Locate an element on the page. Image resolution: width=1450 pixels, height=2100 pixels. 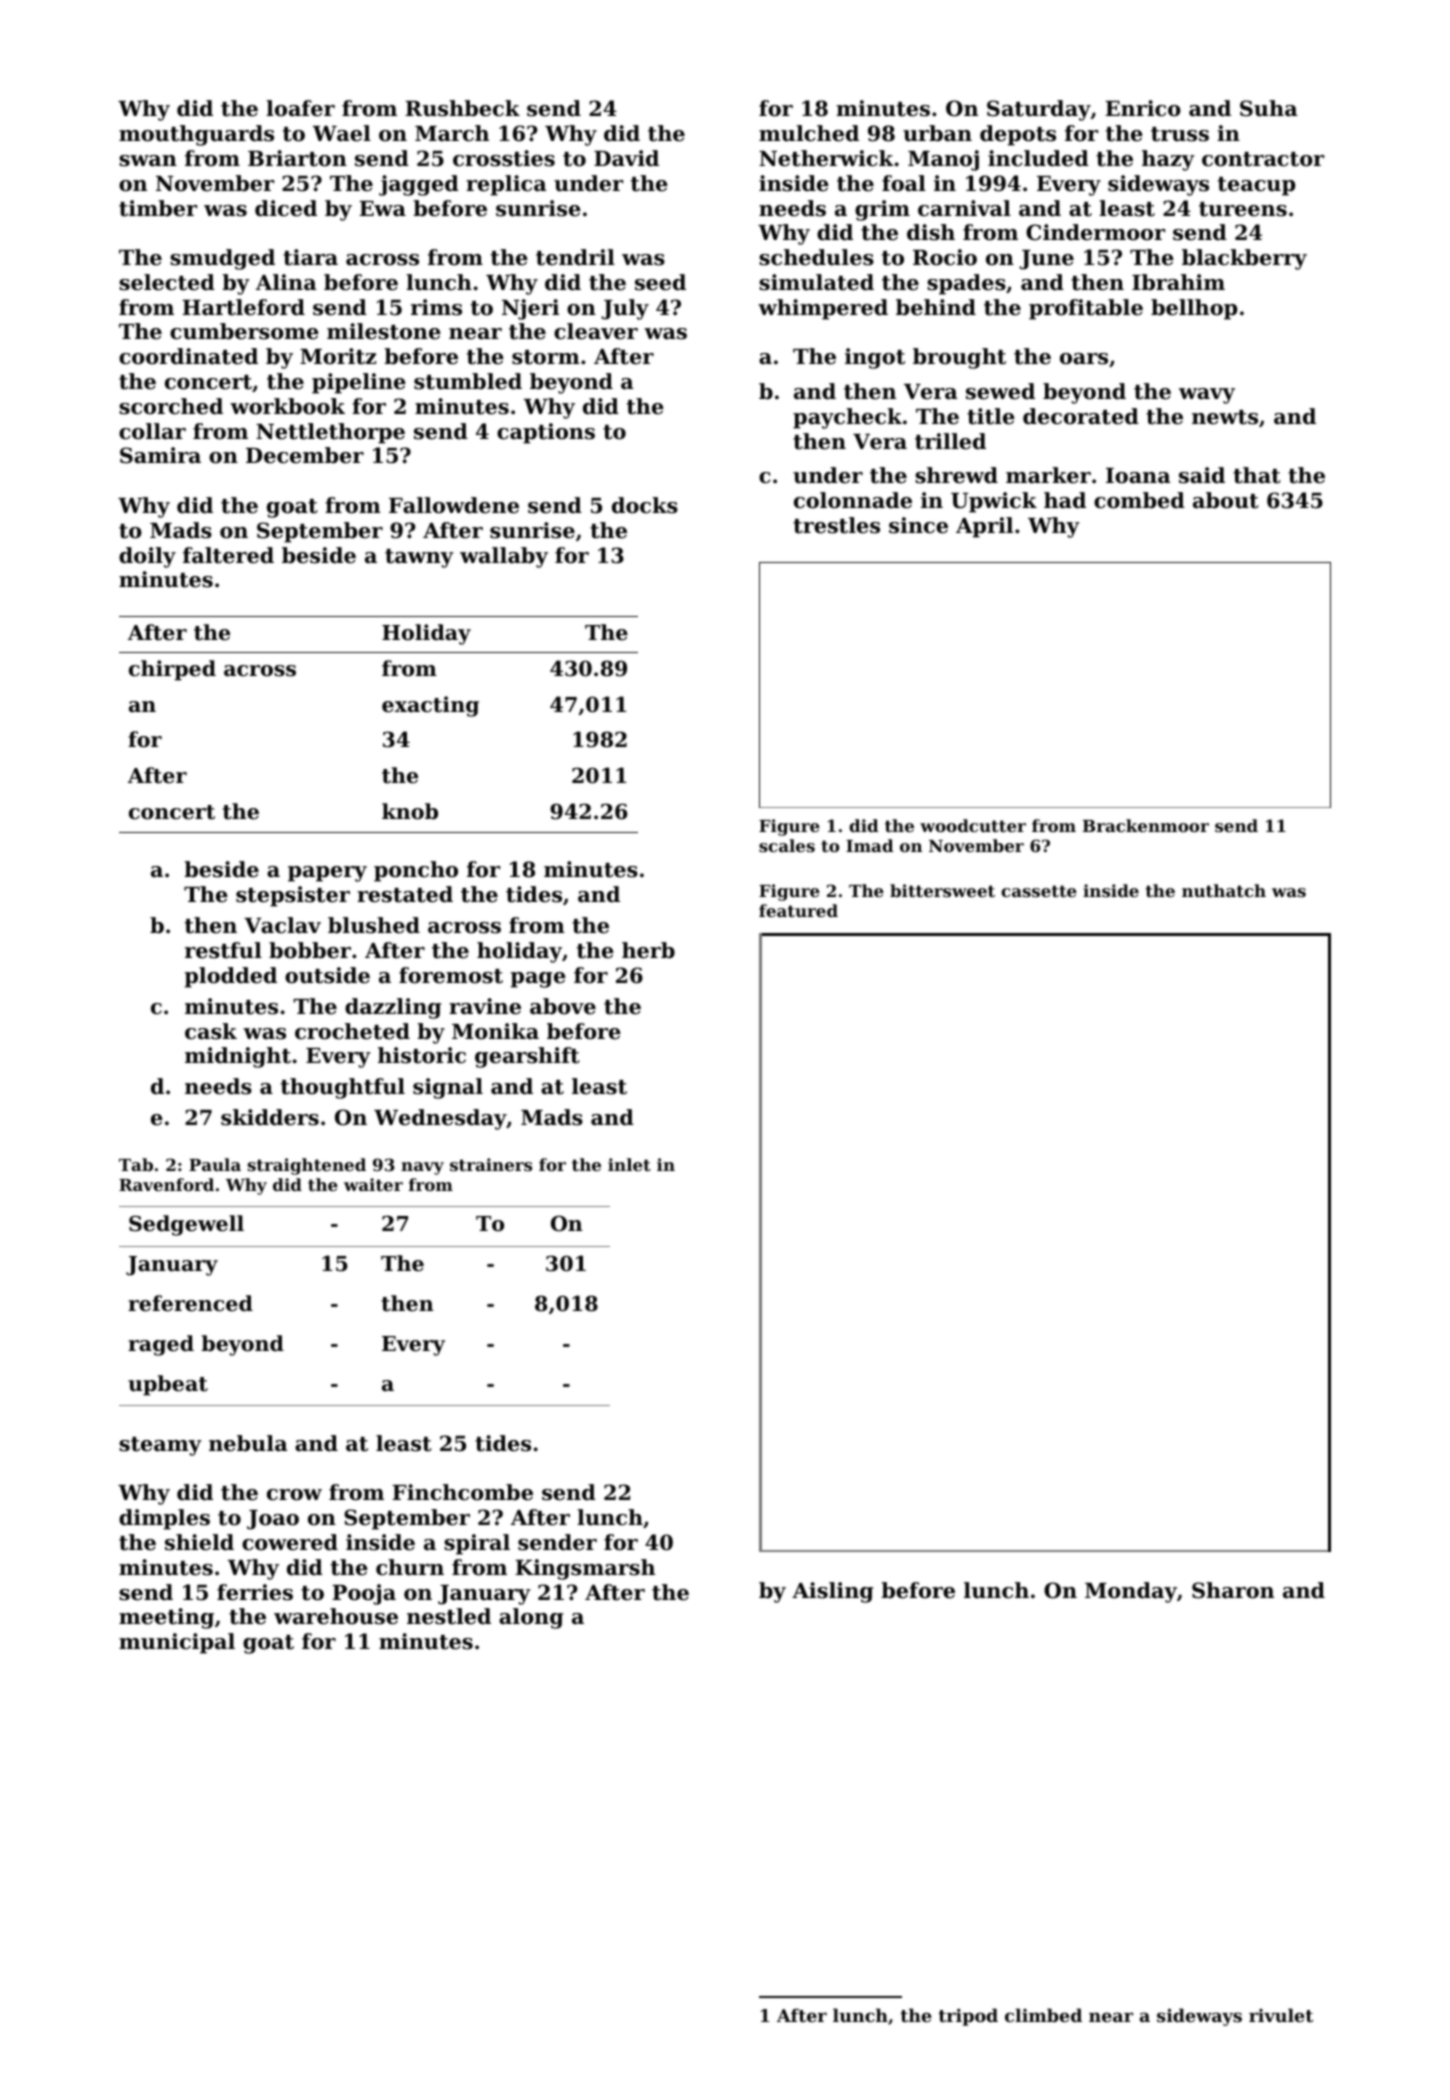
rivulet is located at coordinates (1281, 2015).
